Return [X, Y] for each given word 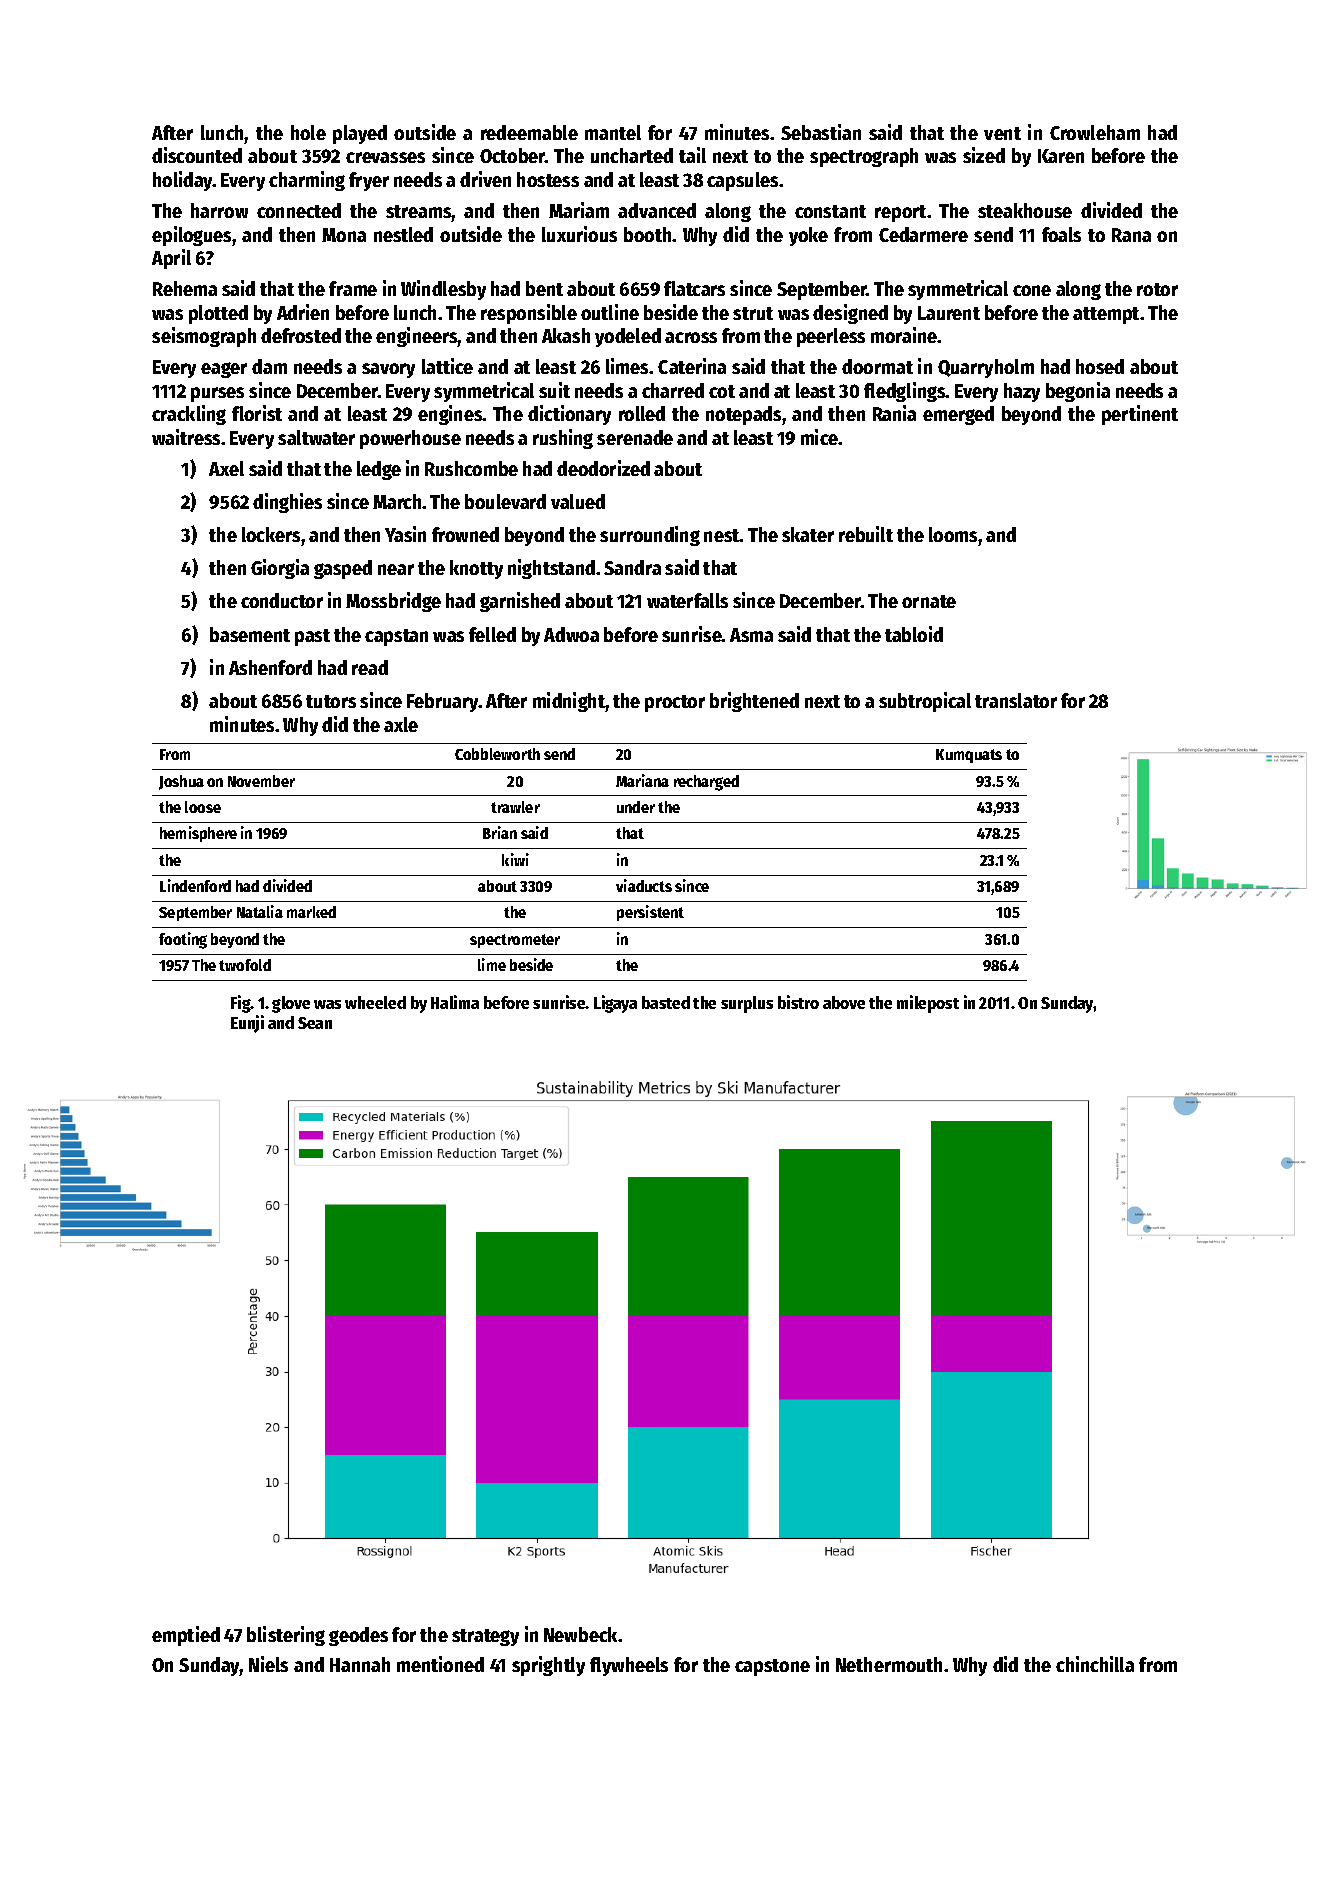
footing [183, 940]
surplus [747, 1004]
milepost [928, 1004]
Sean [315, 1023]
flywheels [629, 1666]
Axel [226, 468]
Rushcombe [471, 468]
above [844, 1002]
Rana [1131, 235]
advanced [657, 210]
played [360, 134]
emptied [186, 1636]
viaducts [644, 885]
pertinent [1140, 415]
